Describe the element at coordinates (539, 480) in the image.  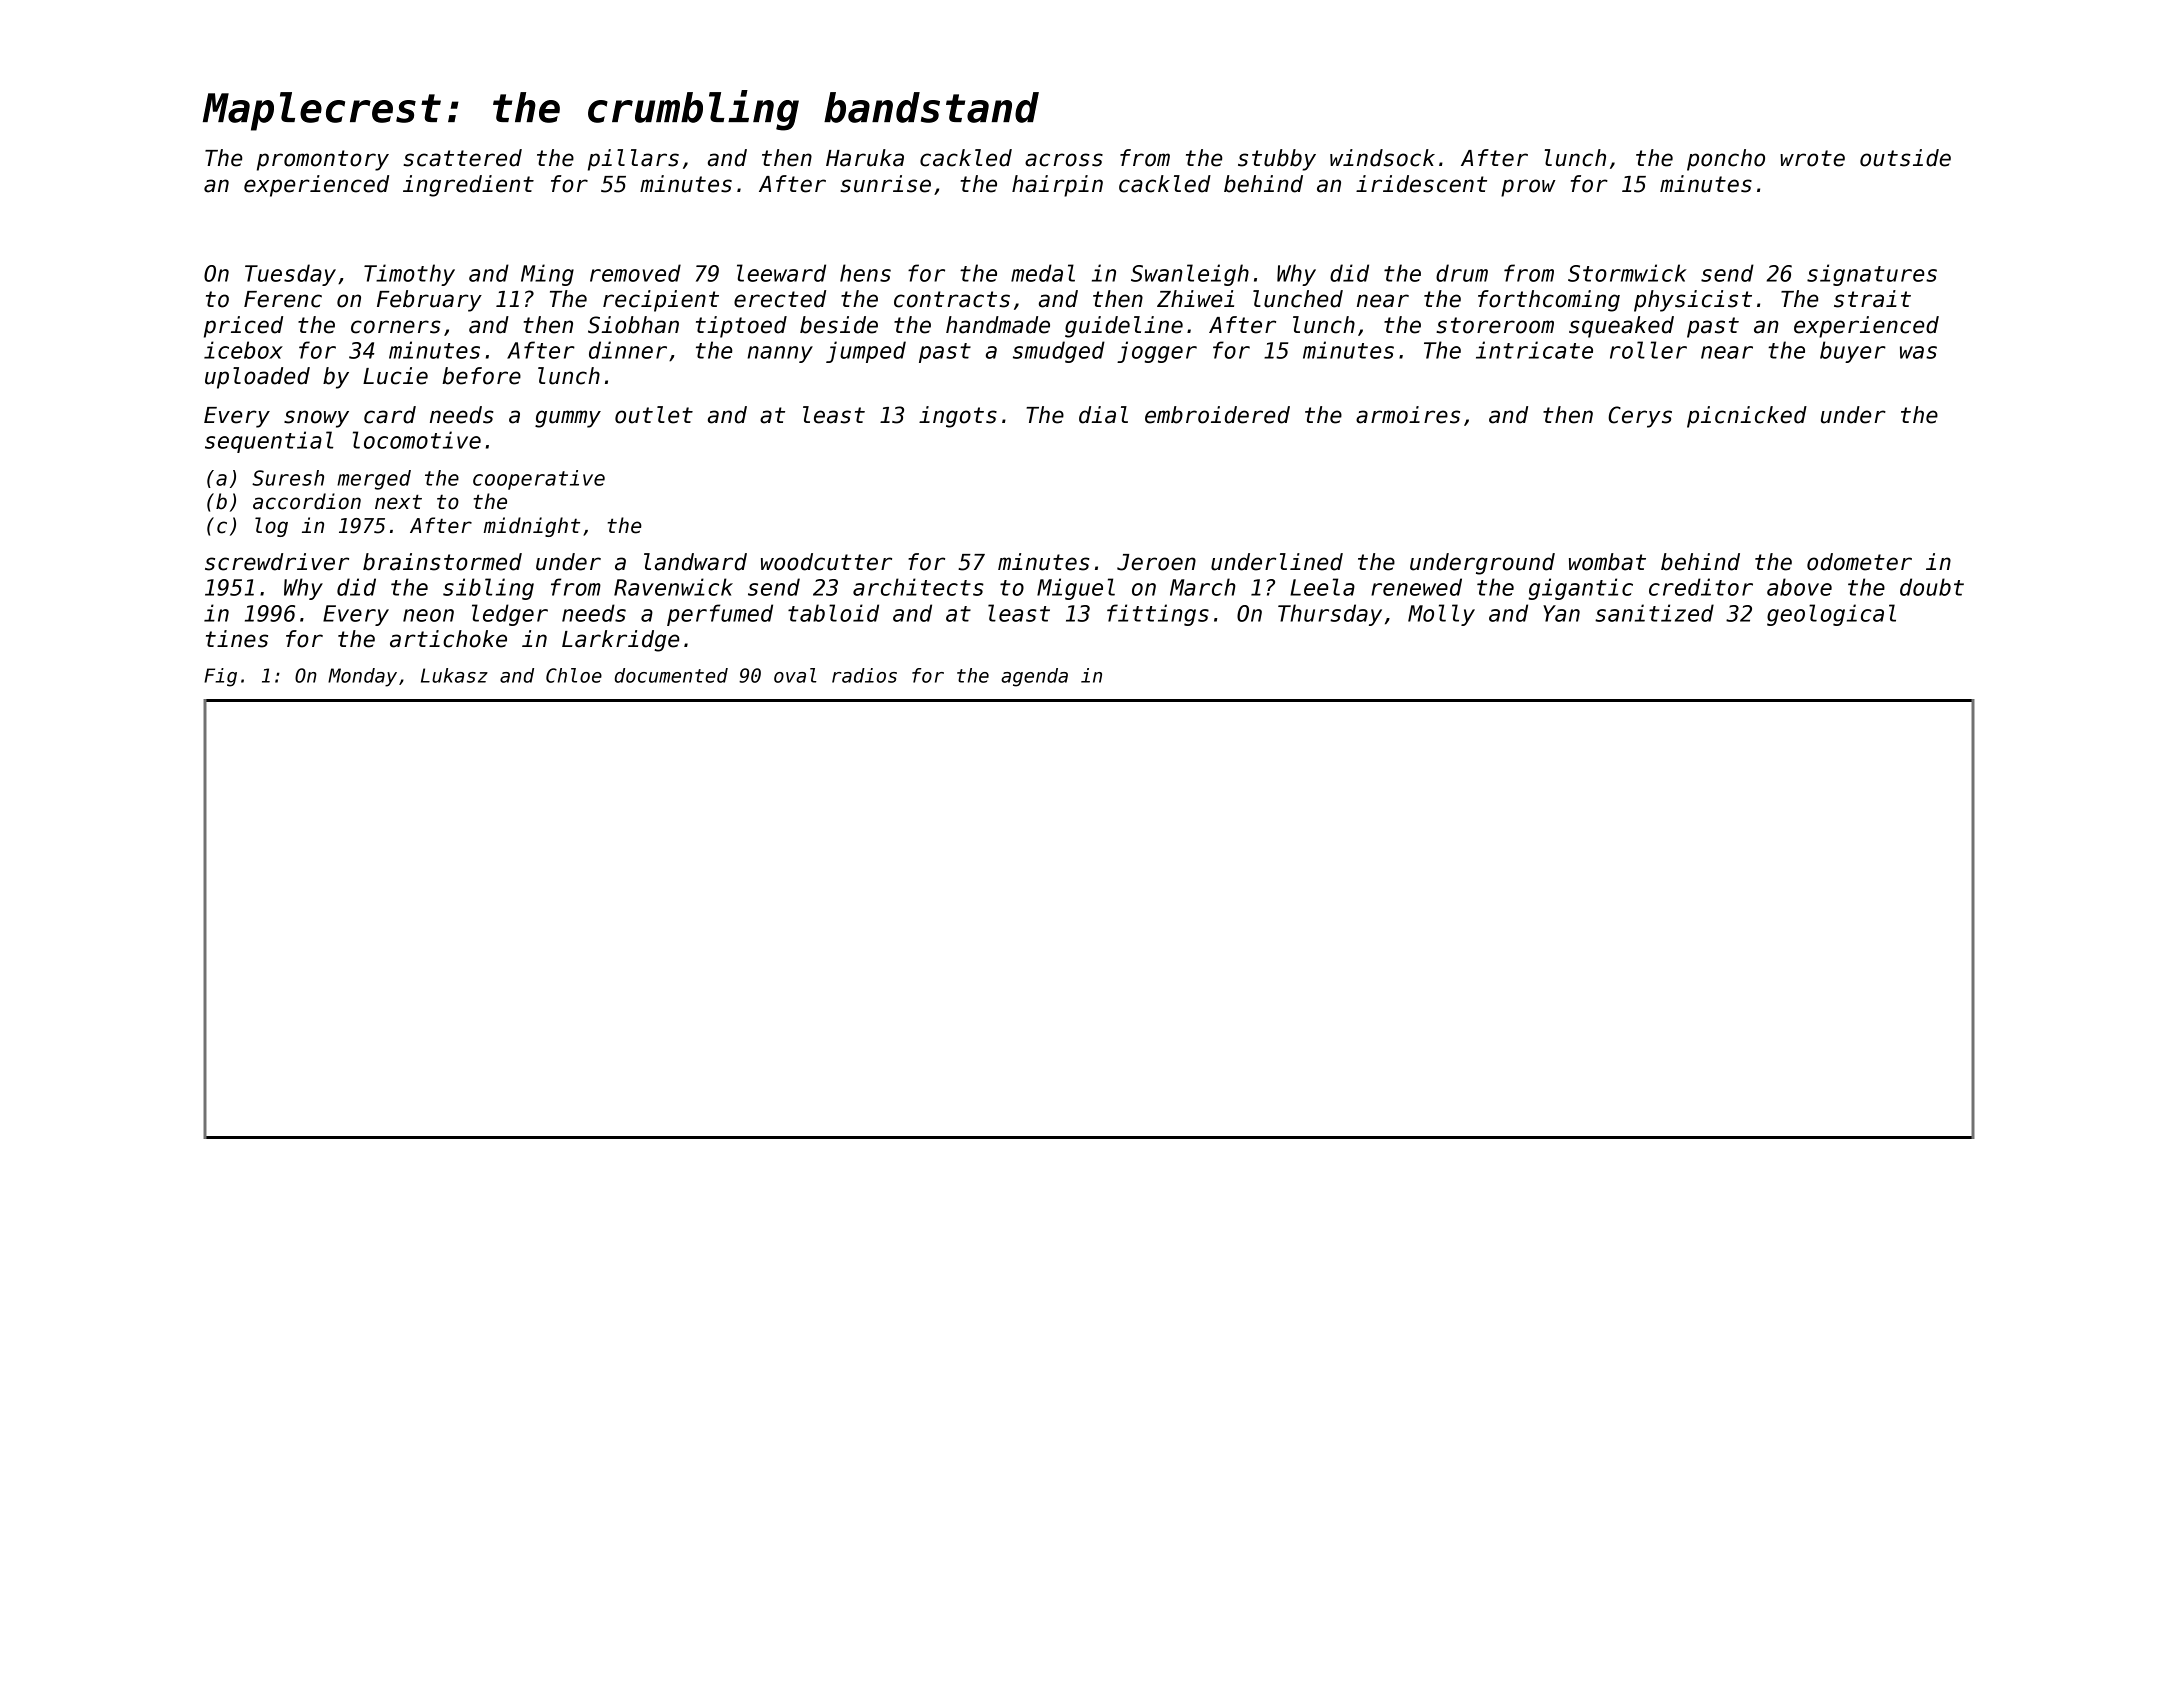
I see `cooperative` at that location.
